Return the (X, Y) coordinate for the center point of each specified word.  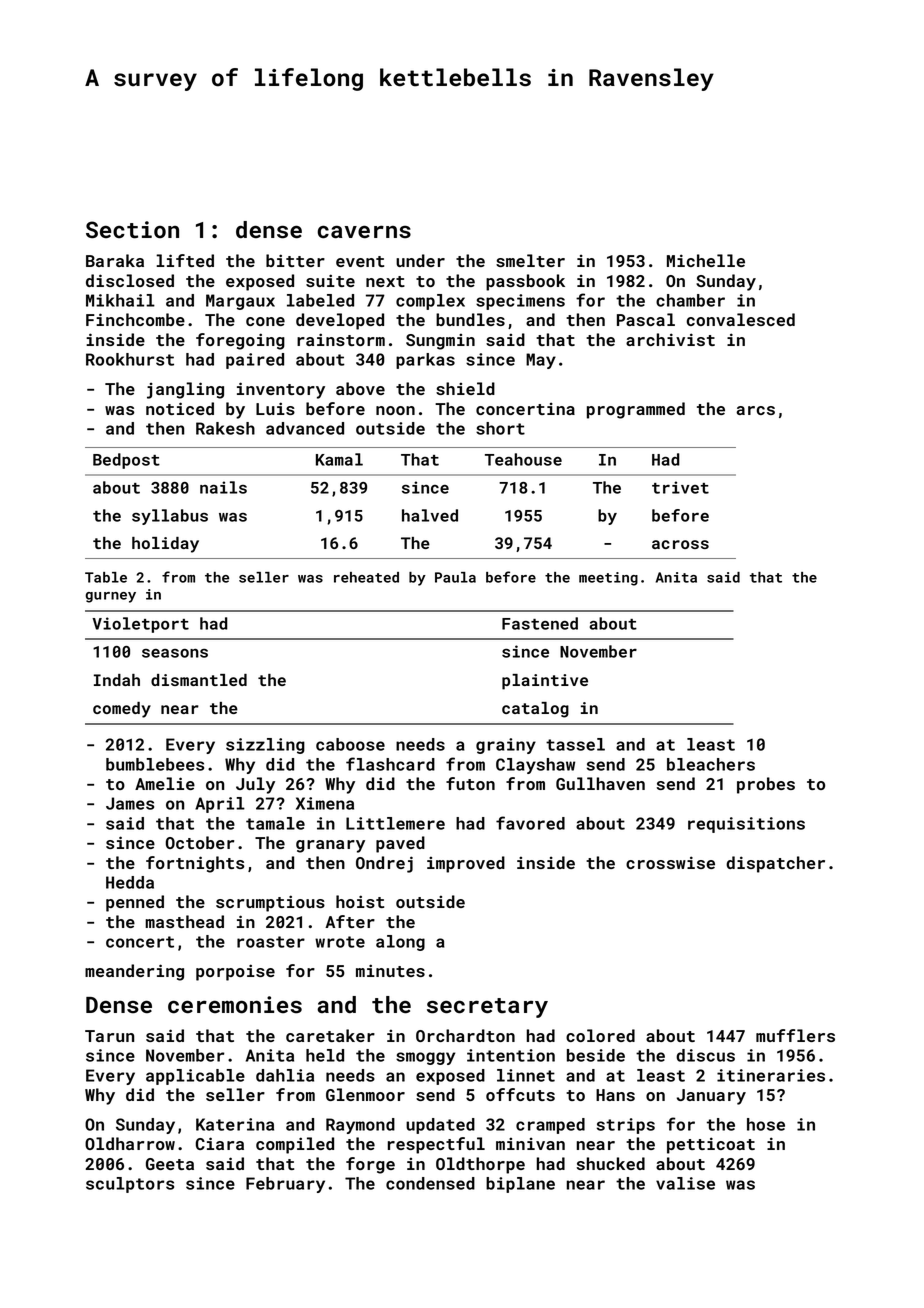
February (285, 1185)
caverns (364, 232)
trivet (680, 487)
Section (132, 230)
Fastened (540, 623)
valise (685, 1183)
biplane (520, 1185)
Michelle (706, 260)
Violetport (140, 625)
